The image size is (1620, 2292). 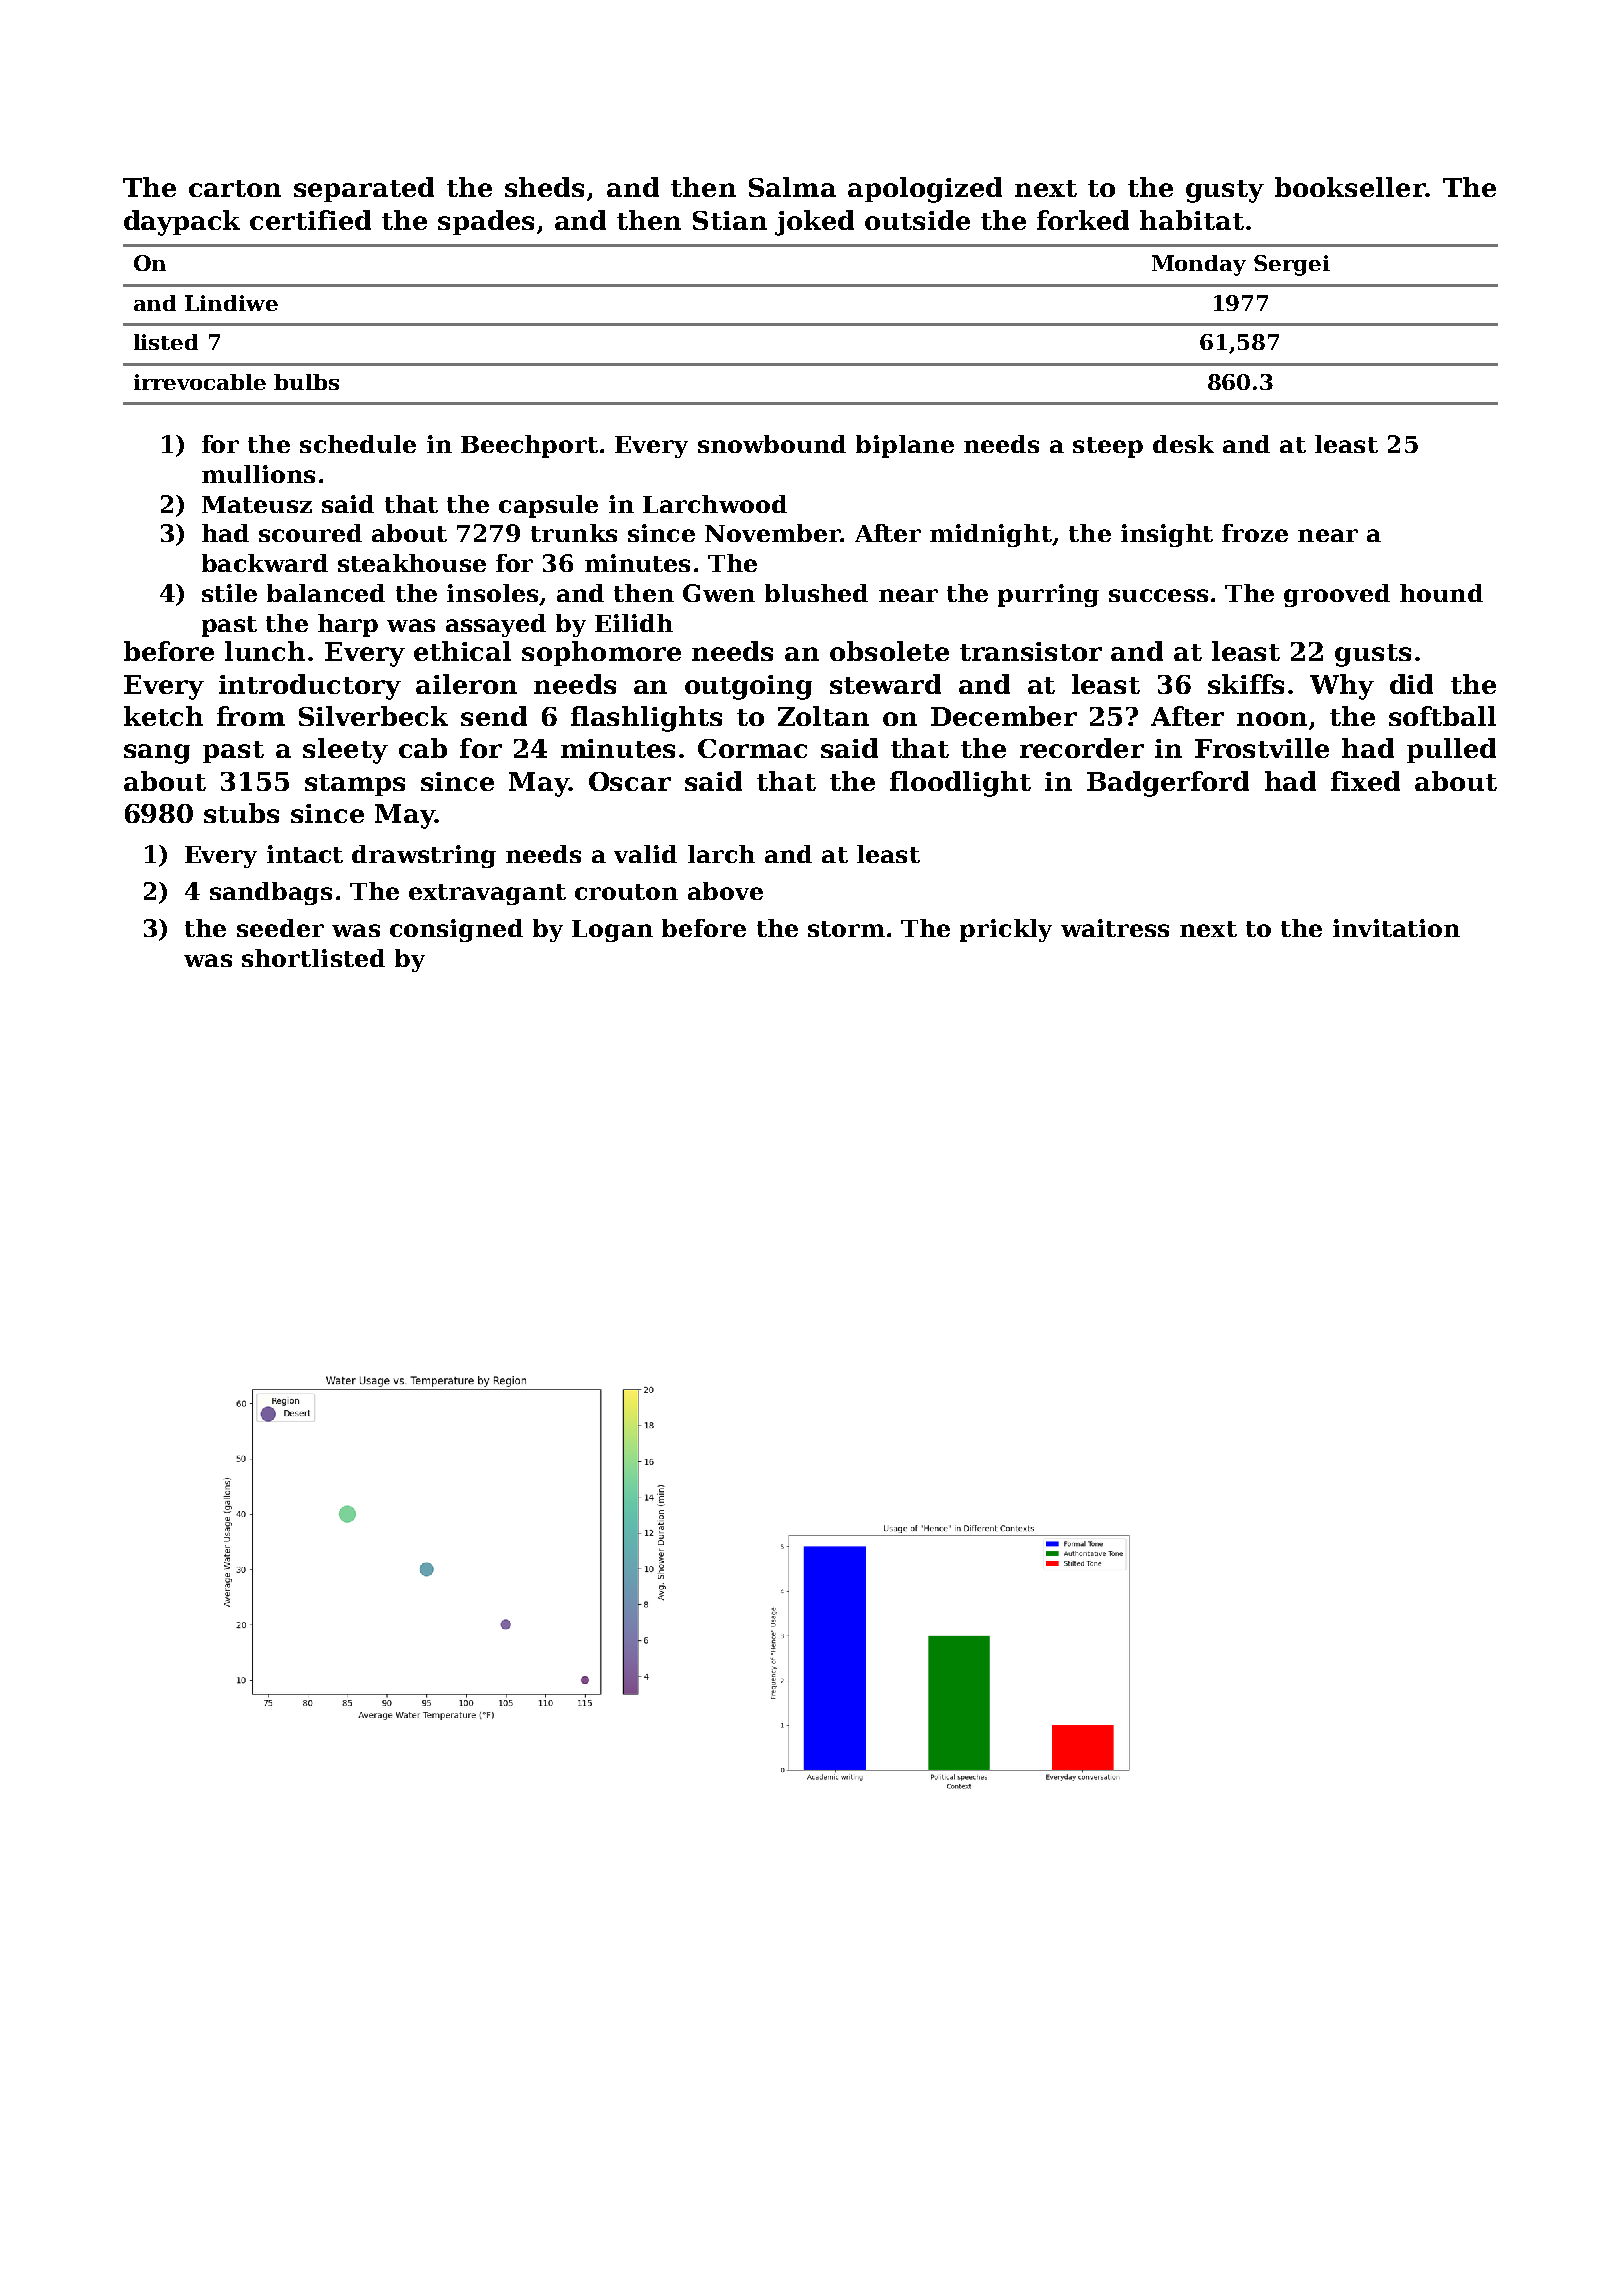 I want to click on seeder, so click(x=280, y=928).
